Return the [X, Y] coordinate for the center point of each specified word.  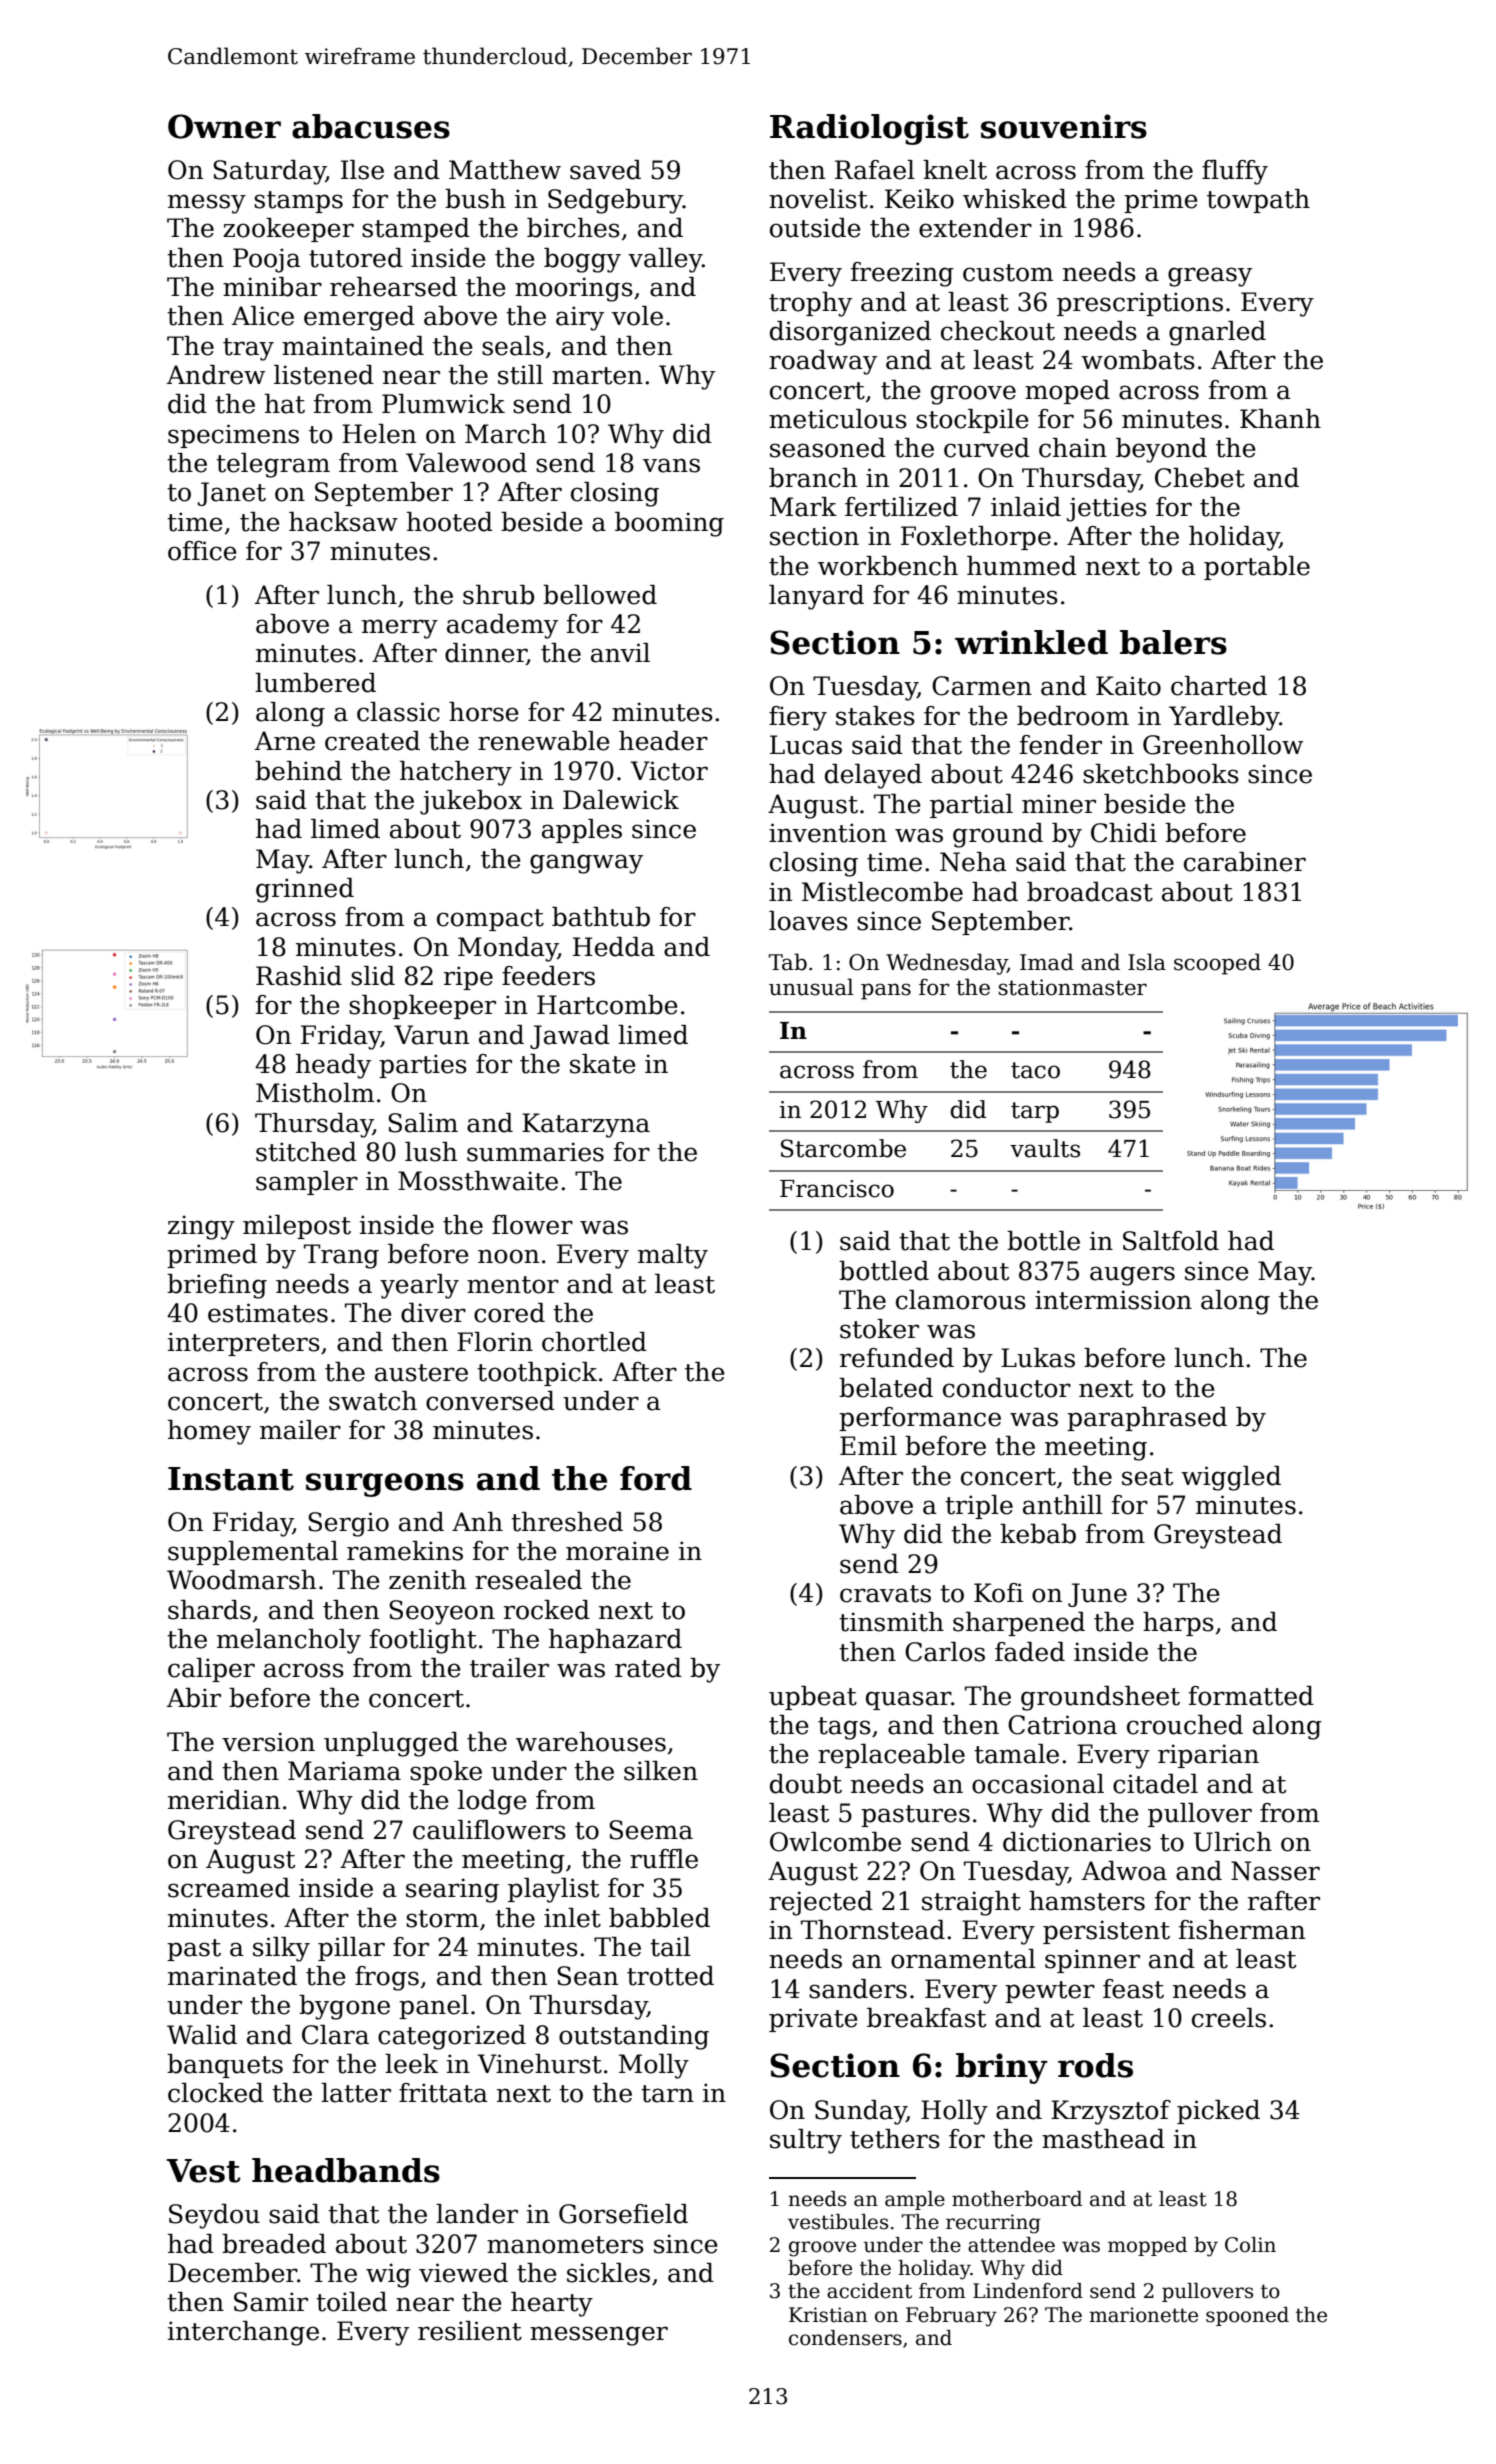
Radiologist [869, 129]
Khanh [1280, 419]
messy [207, 204]
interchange [243, 2333]
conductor [1007, 1388]
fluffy [1235, 172]
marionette [1143, 2315]
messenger [599, 2336]
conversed [490, 1401]
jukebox [471, 802]
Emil [868, 1445]
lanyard [816, 597]
